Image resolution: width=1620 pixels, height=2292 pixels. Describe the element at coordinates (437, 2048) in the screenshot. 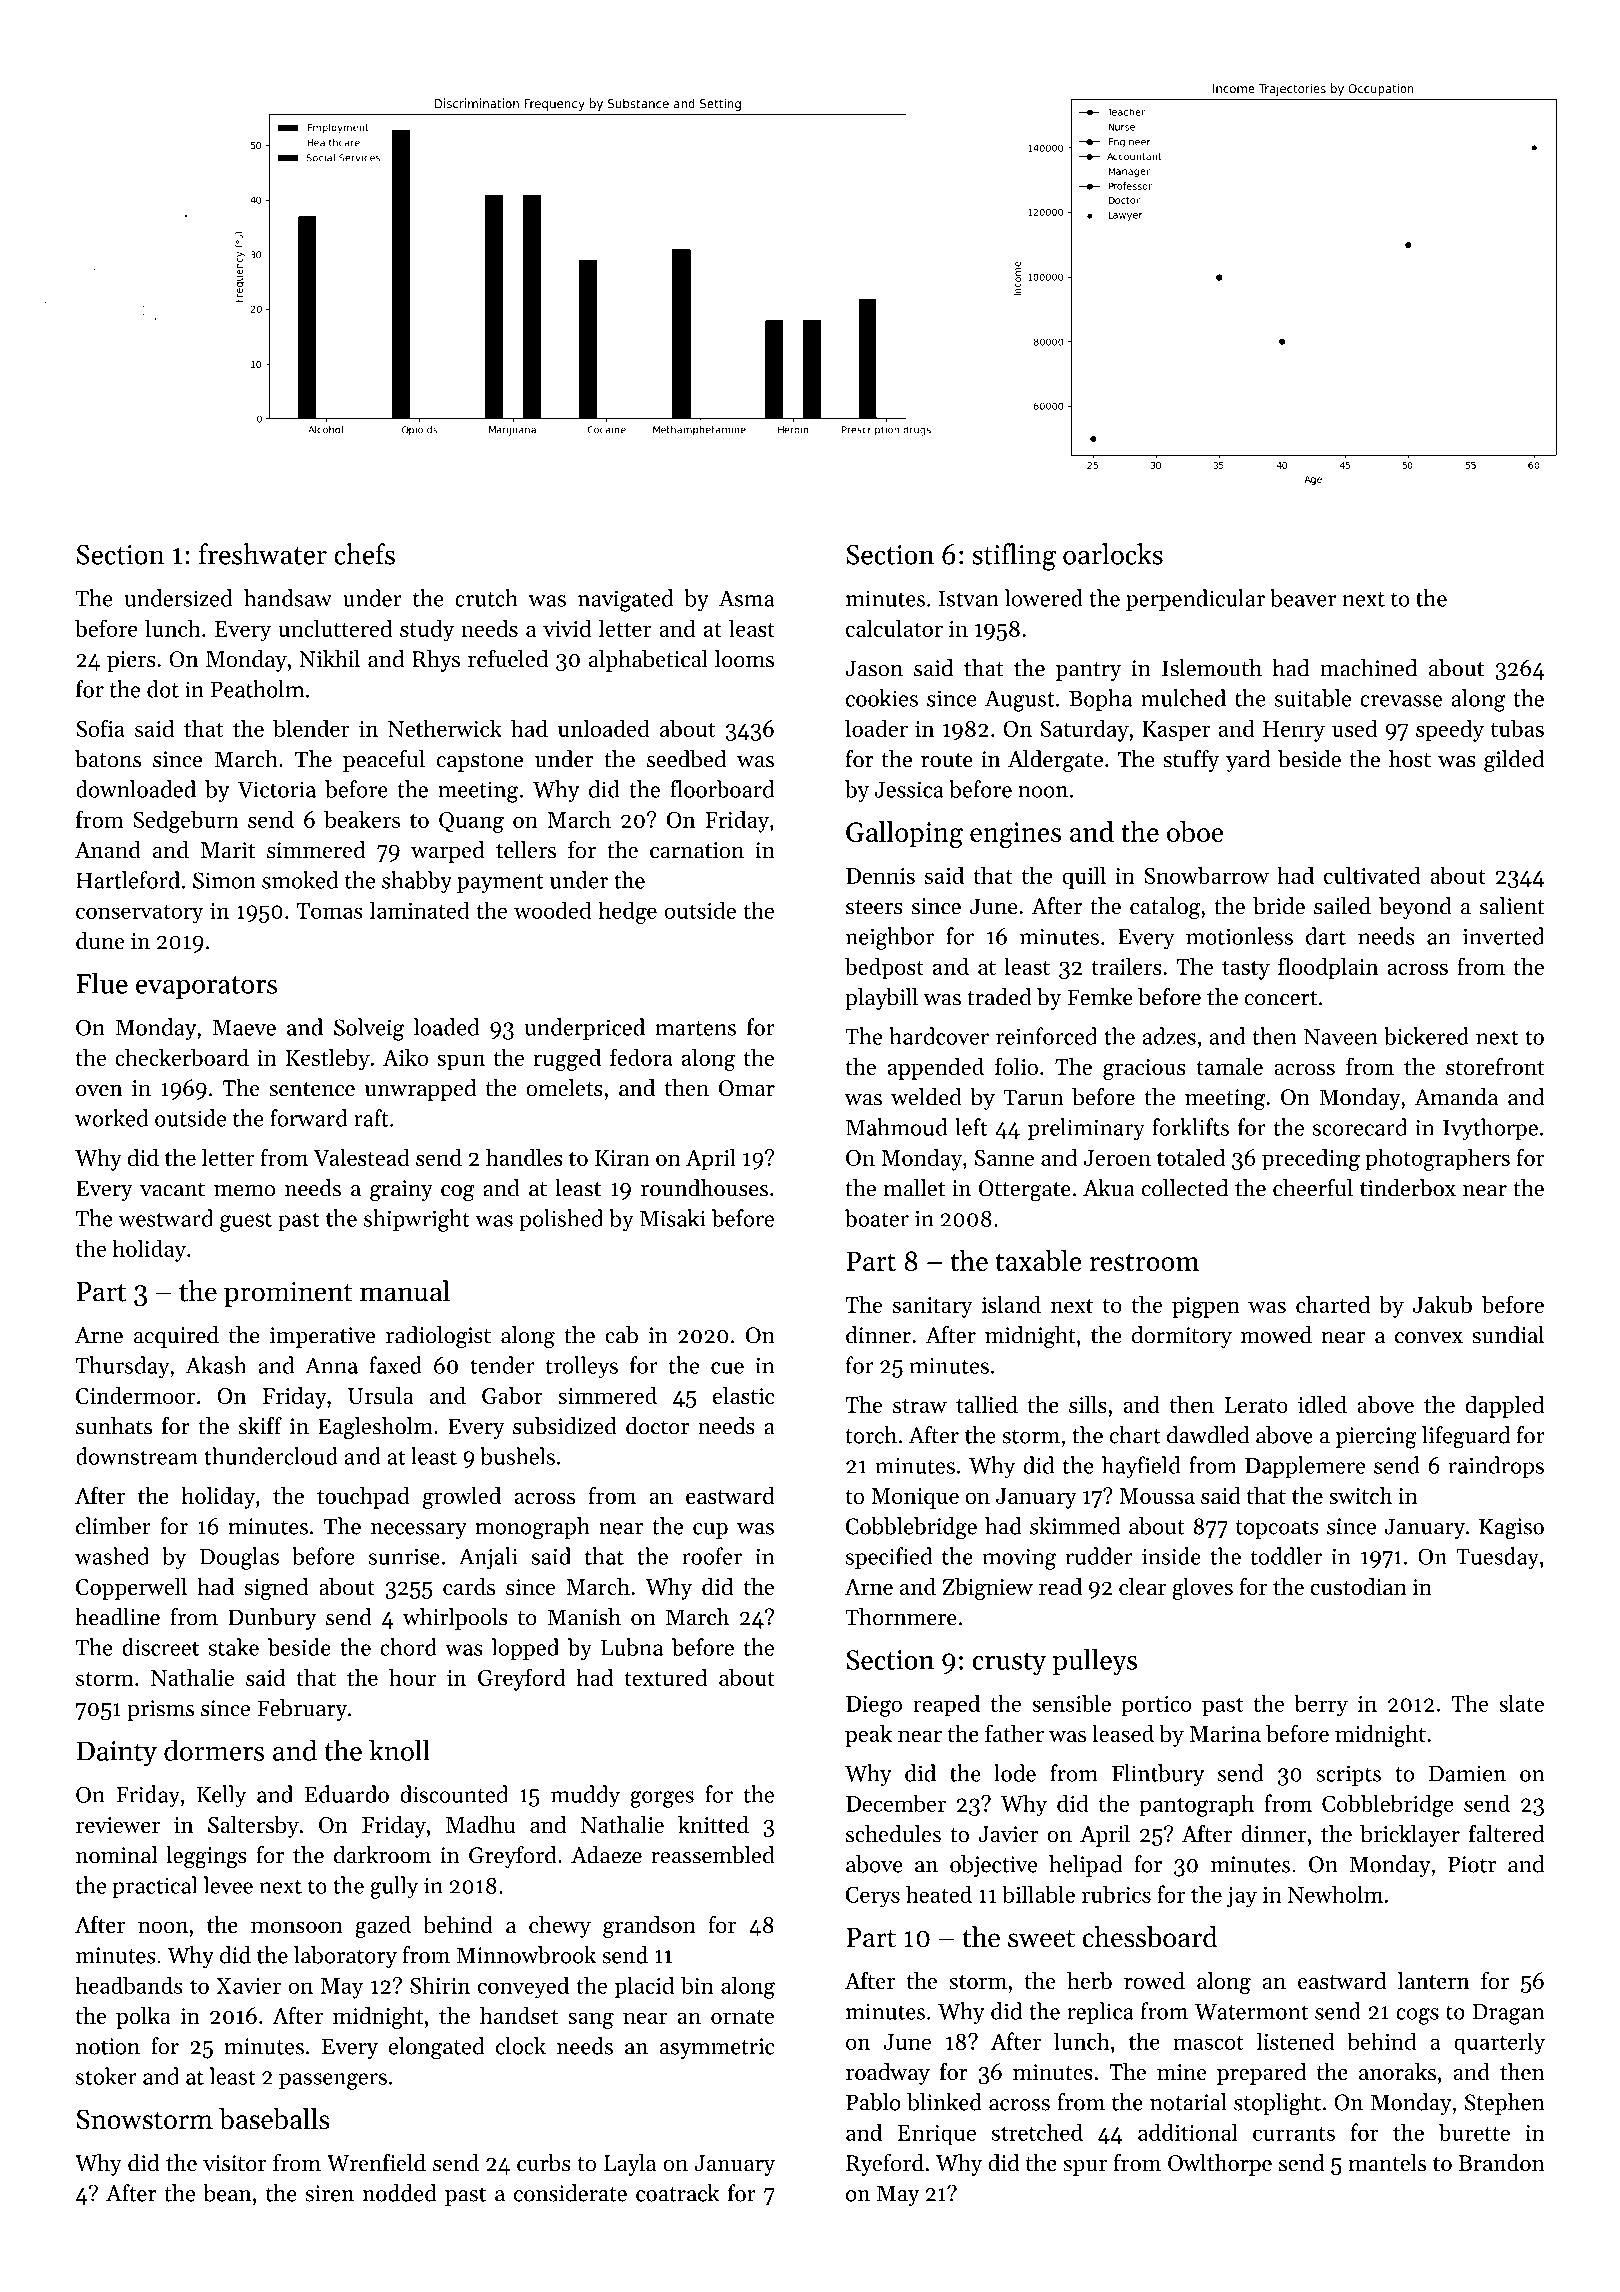

I see `elongated` at that location.
